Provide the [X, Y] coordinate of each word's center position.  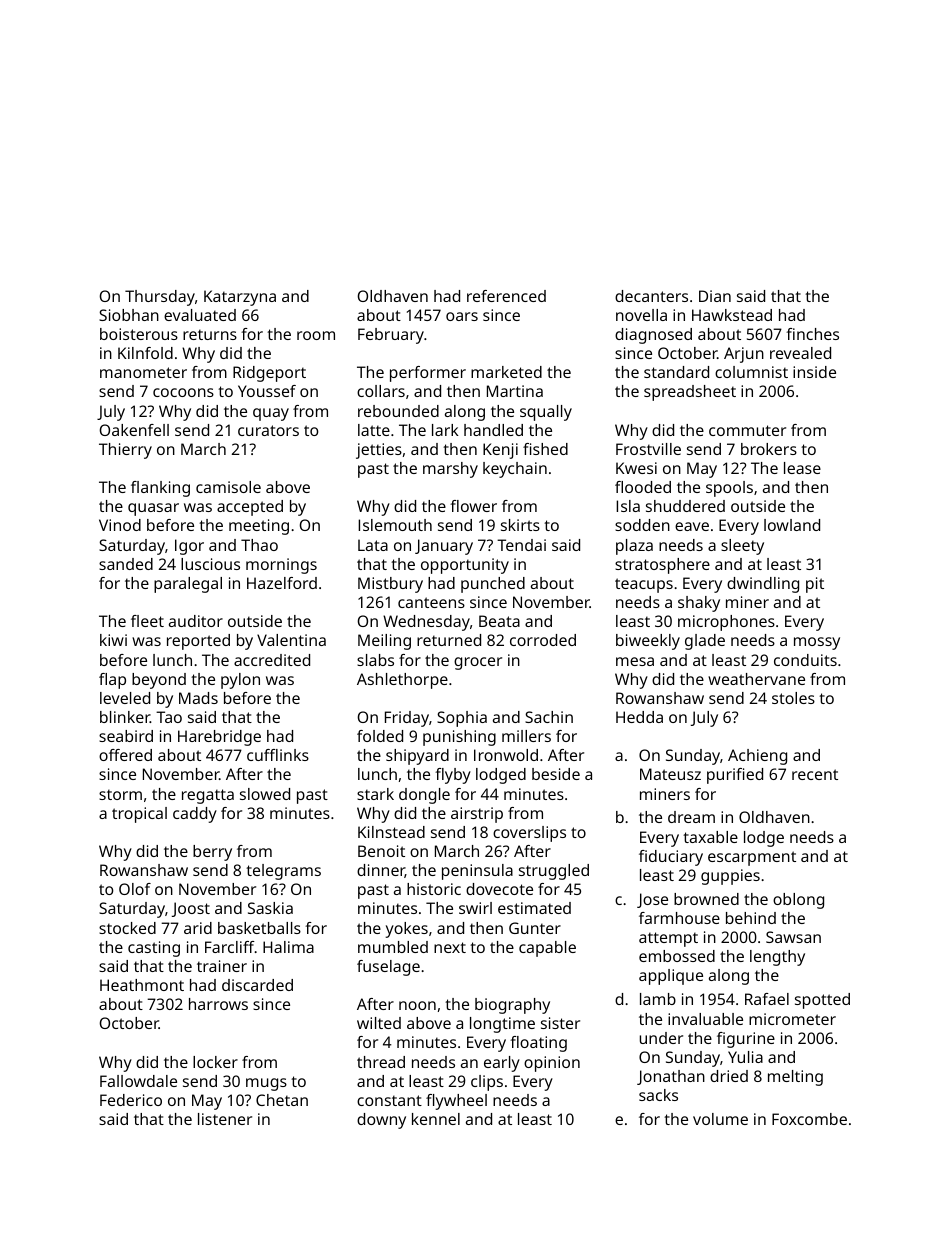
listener [225, 1119]
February [391, 336]
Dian [715, 296]
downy [381, 1121]
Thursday [160, 298]
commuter [747, 430]
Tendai [521, 545]
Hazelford [282, 583]
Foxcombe [809, 1119]
